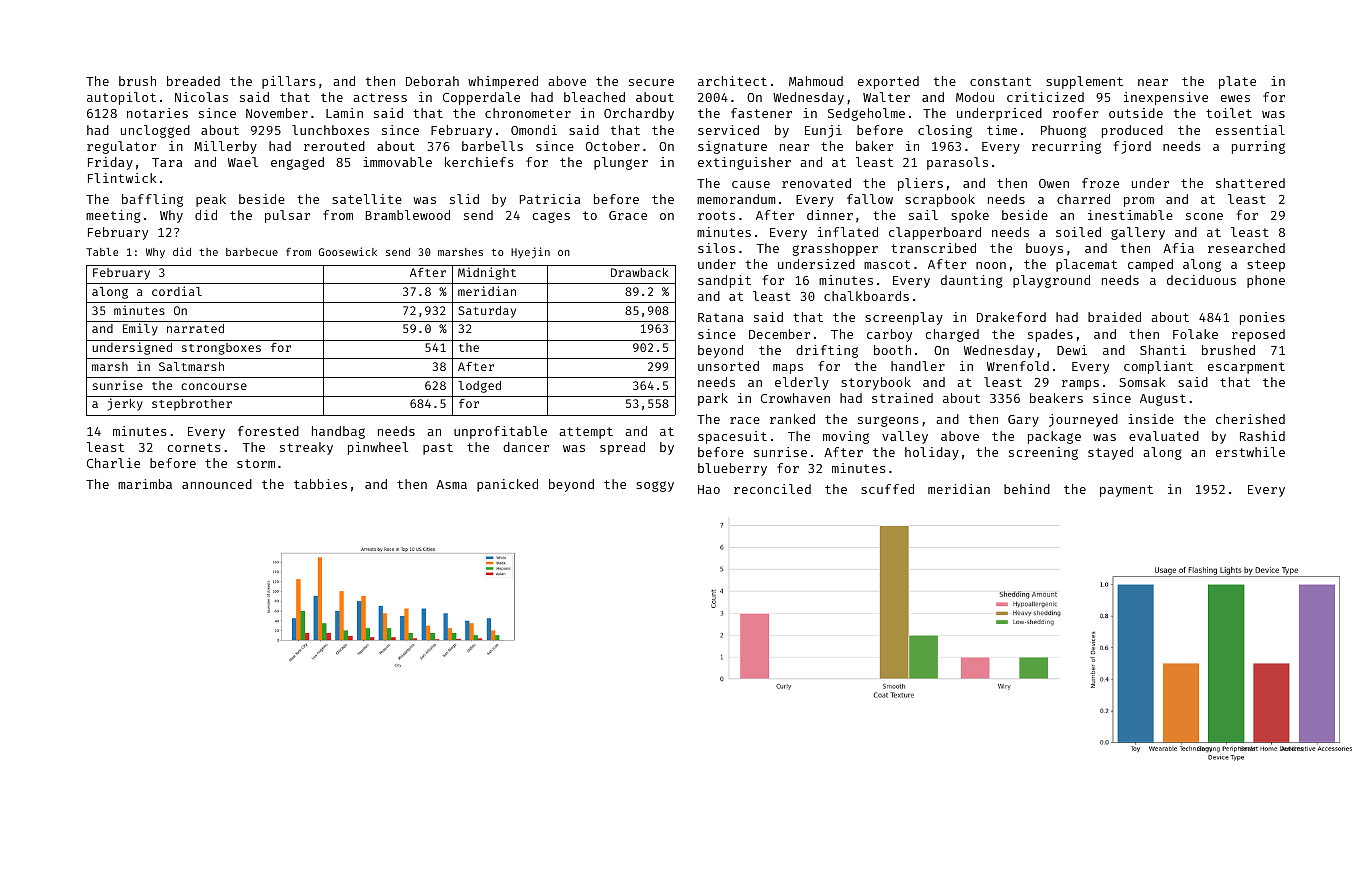 Image resolution: width=1372 pixels, height=887 pixels. I want to click on marimba, so click(145, 484).
